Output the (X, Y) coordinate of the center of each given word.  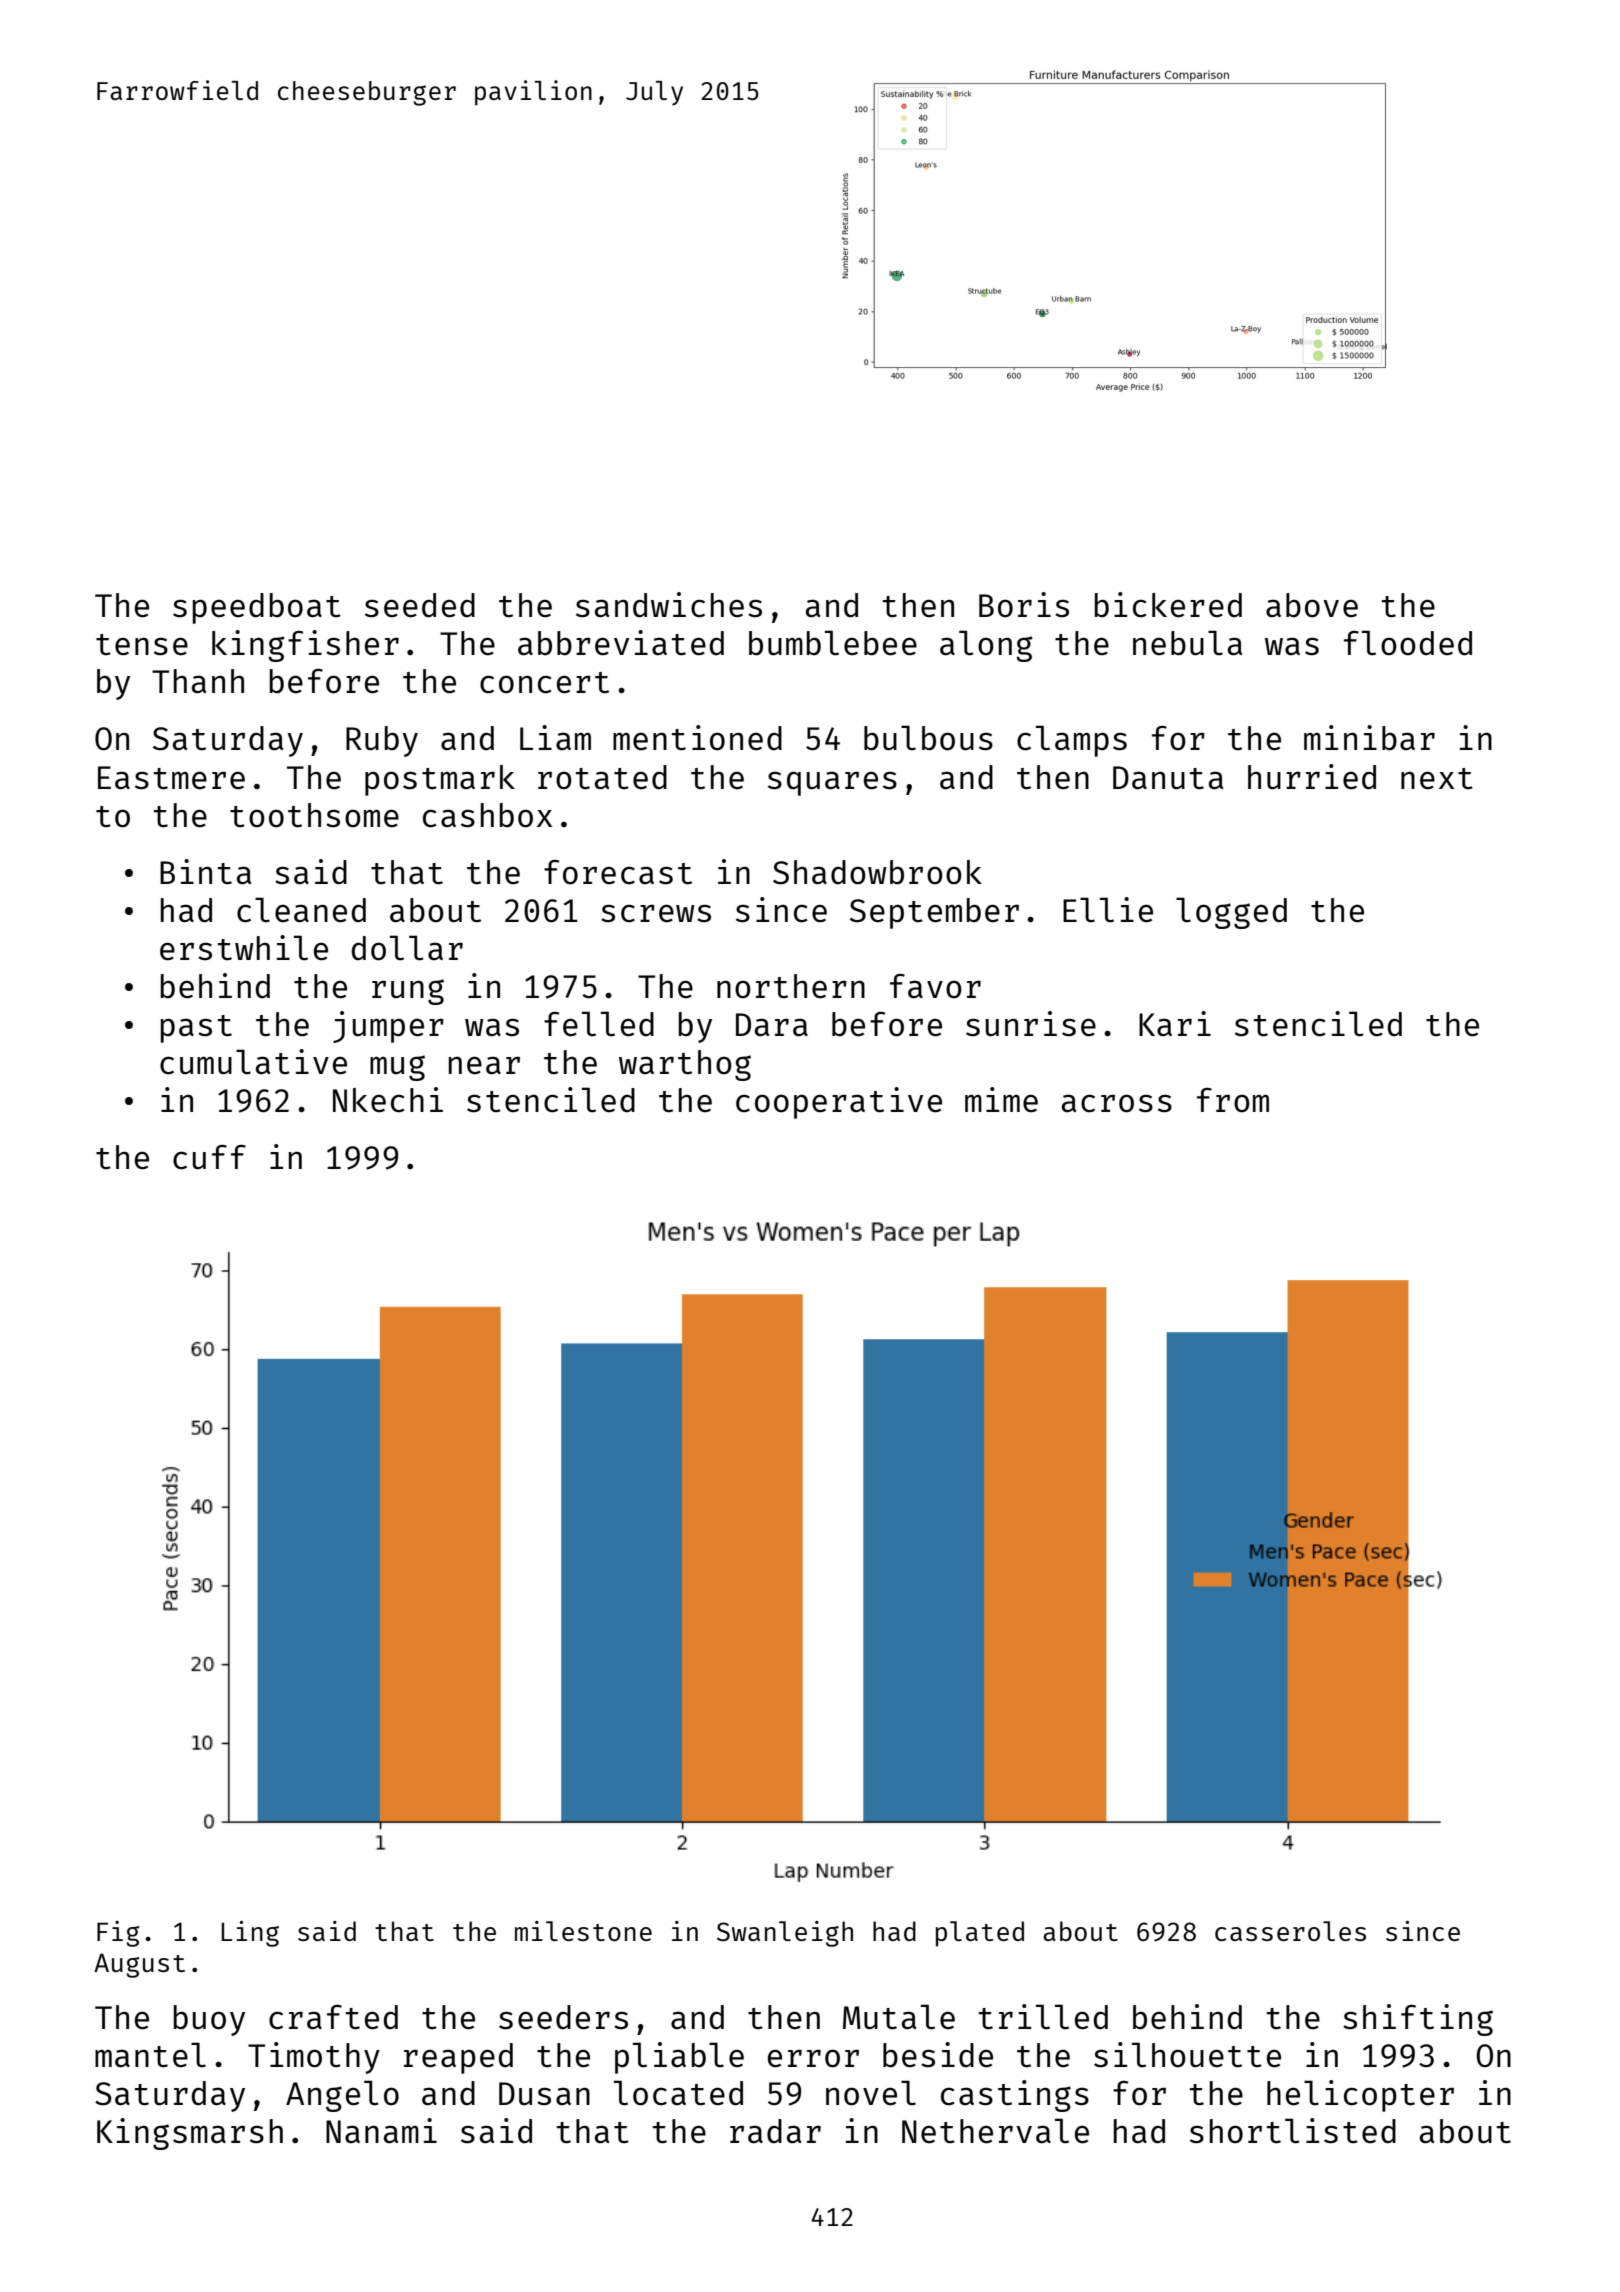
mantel (150, 2055)
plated (980, 1934)
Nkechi (388, 1100)
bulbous (928, 738)
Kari (1175, 1023)
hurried (1312, 777)
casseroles (1290, 1931)
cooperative (839, 1103)
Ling (250, 1934)
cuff (209, 1157)
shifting (1418, 2020)
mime (1001, 1099)
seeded (420, 605)
